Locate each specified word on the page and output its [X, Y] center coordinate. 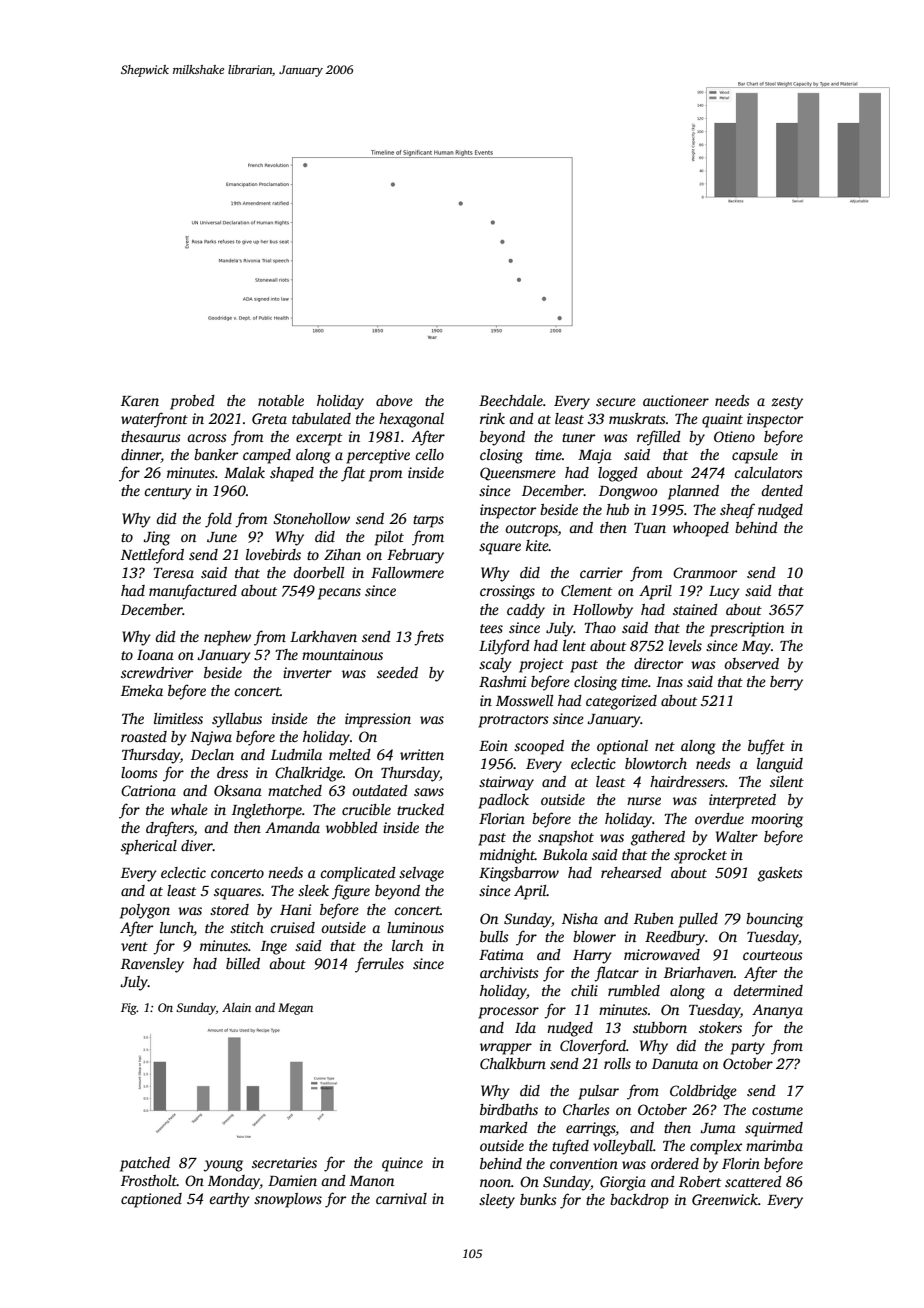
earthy [229, 1200]
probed [192, 402]
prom [385, 476]
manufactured [193, 592]
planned [693, 492]
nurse [644, 801]
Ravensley [152, 965]
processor [508, 1013]
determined [768, 990]
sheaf [737, 511]
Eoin [493, 745]
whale [189, 809]
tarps [428, 521]
